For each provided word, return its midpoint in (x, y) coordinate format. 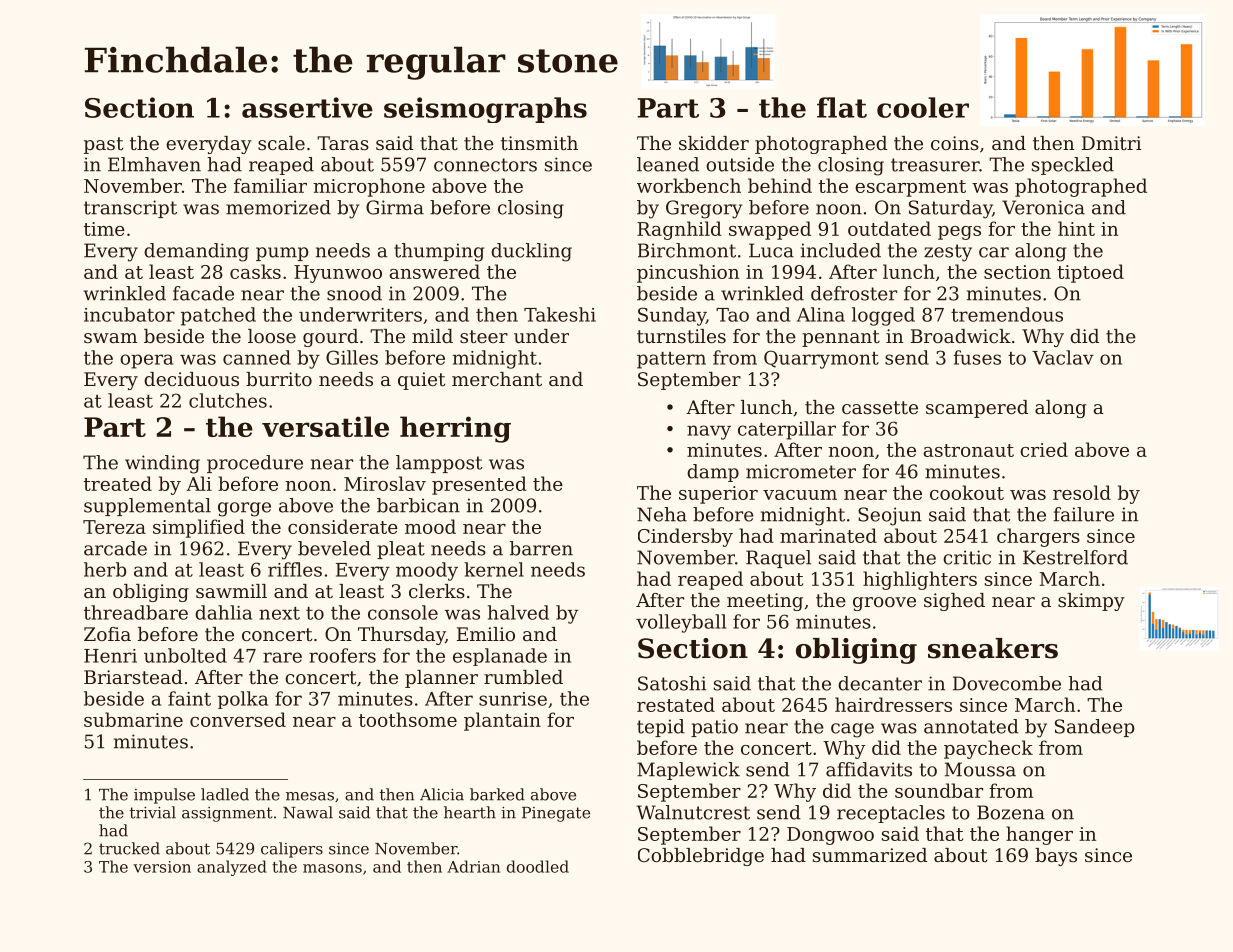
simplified (199, 528)
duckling (531, 252)
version (162, 867)
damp (713, 473)
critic (967, 557)
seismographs (485, 110)
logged (883, 316)
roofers (342, 655)
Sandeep (1094, 728)
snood (354, 293)
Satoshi (672, 683)
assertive (307, 107)
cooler (923, 107)
